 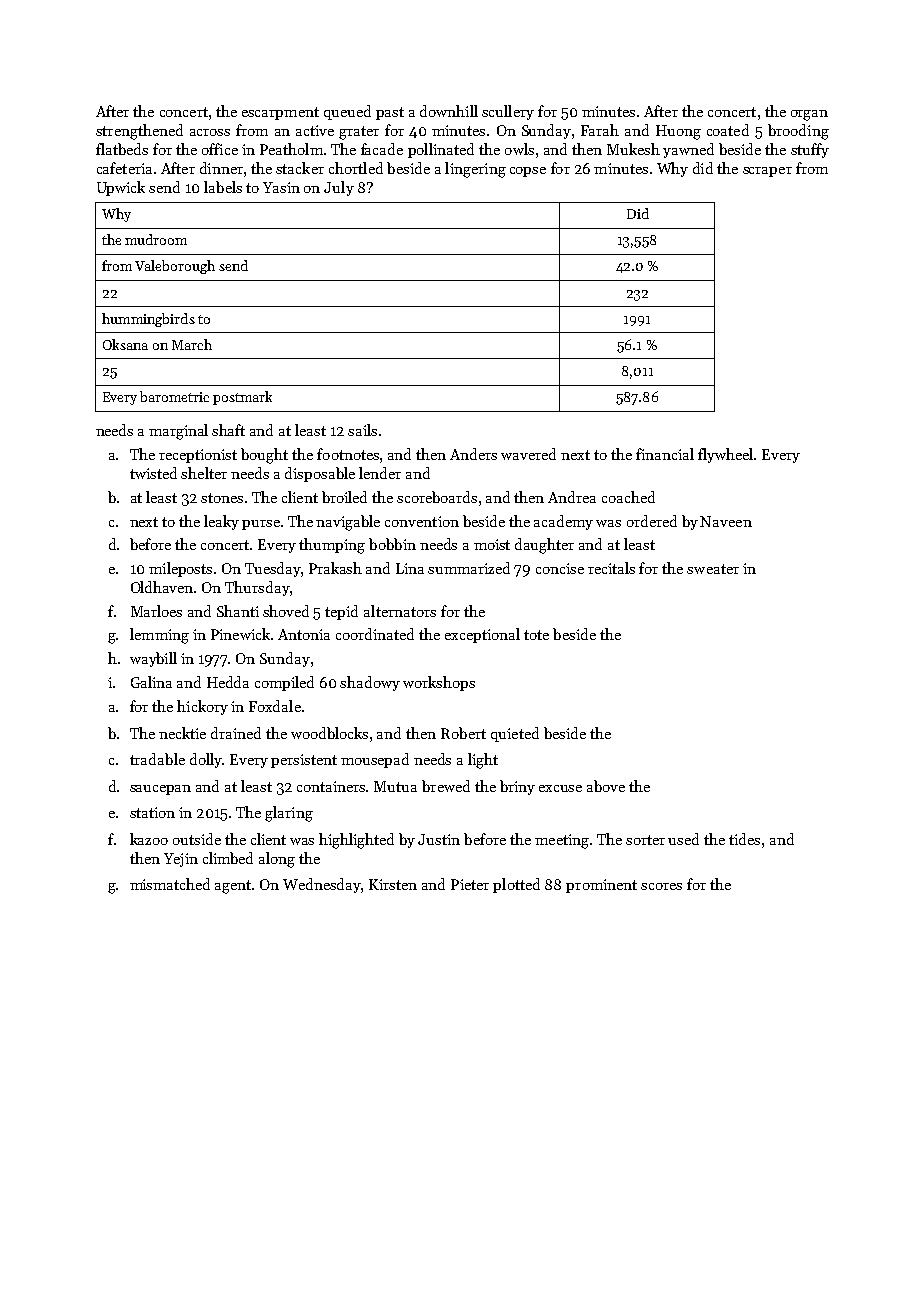 I want to click on July, so click(x=339, y=188).
